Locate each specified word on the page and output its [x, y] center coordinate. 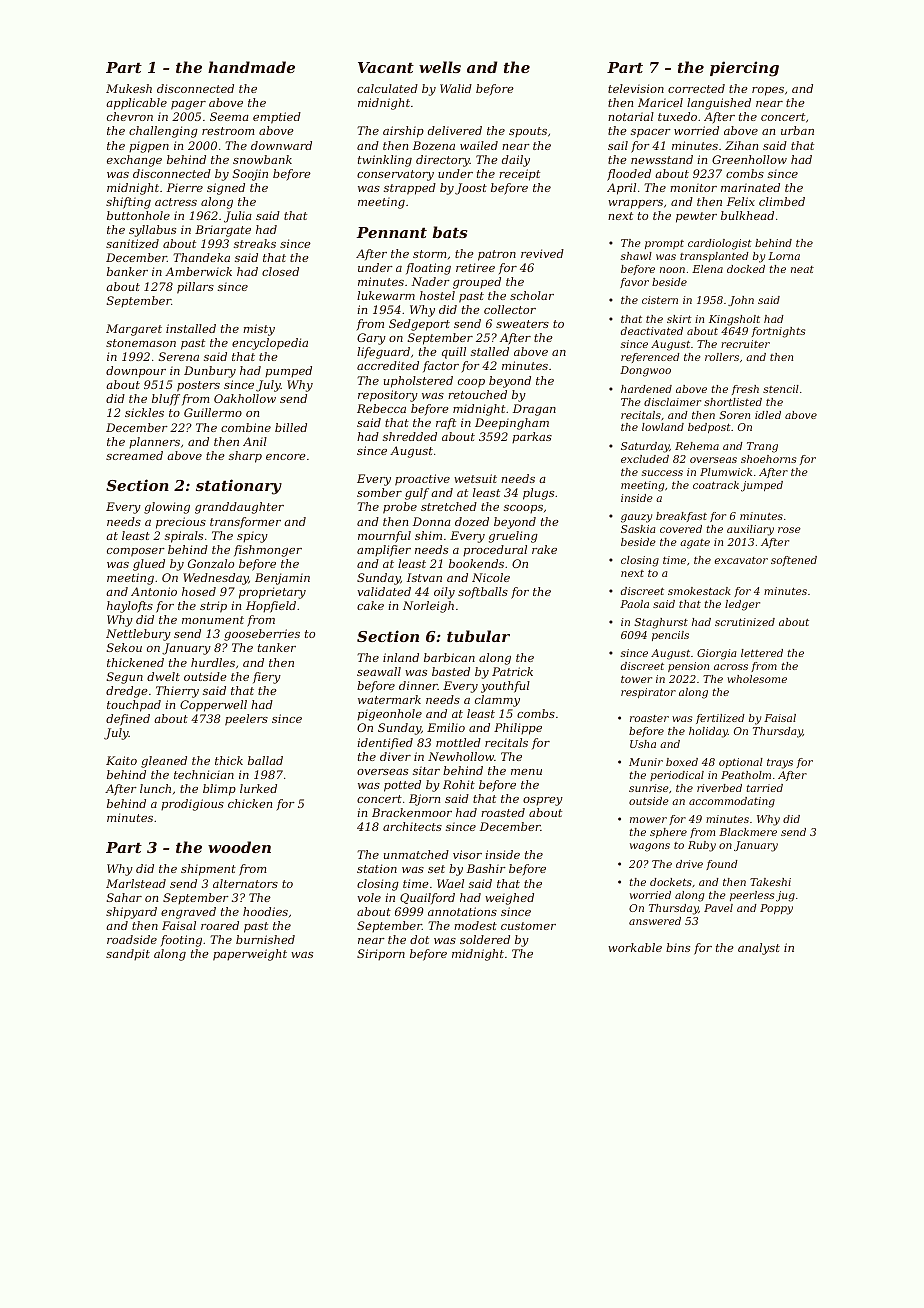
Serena [179, 356]
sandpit [128, 955]
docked [746, 269]
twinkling [385, 161]
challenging [163, 132]
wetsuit [475, 478]
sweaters [522, 324]
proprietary [272, 593]
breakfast [681, 517]
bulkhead [747, 215]
